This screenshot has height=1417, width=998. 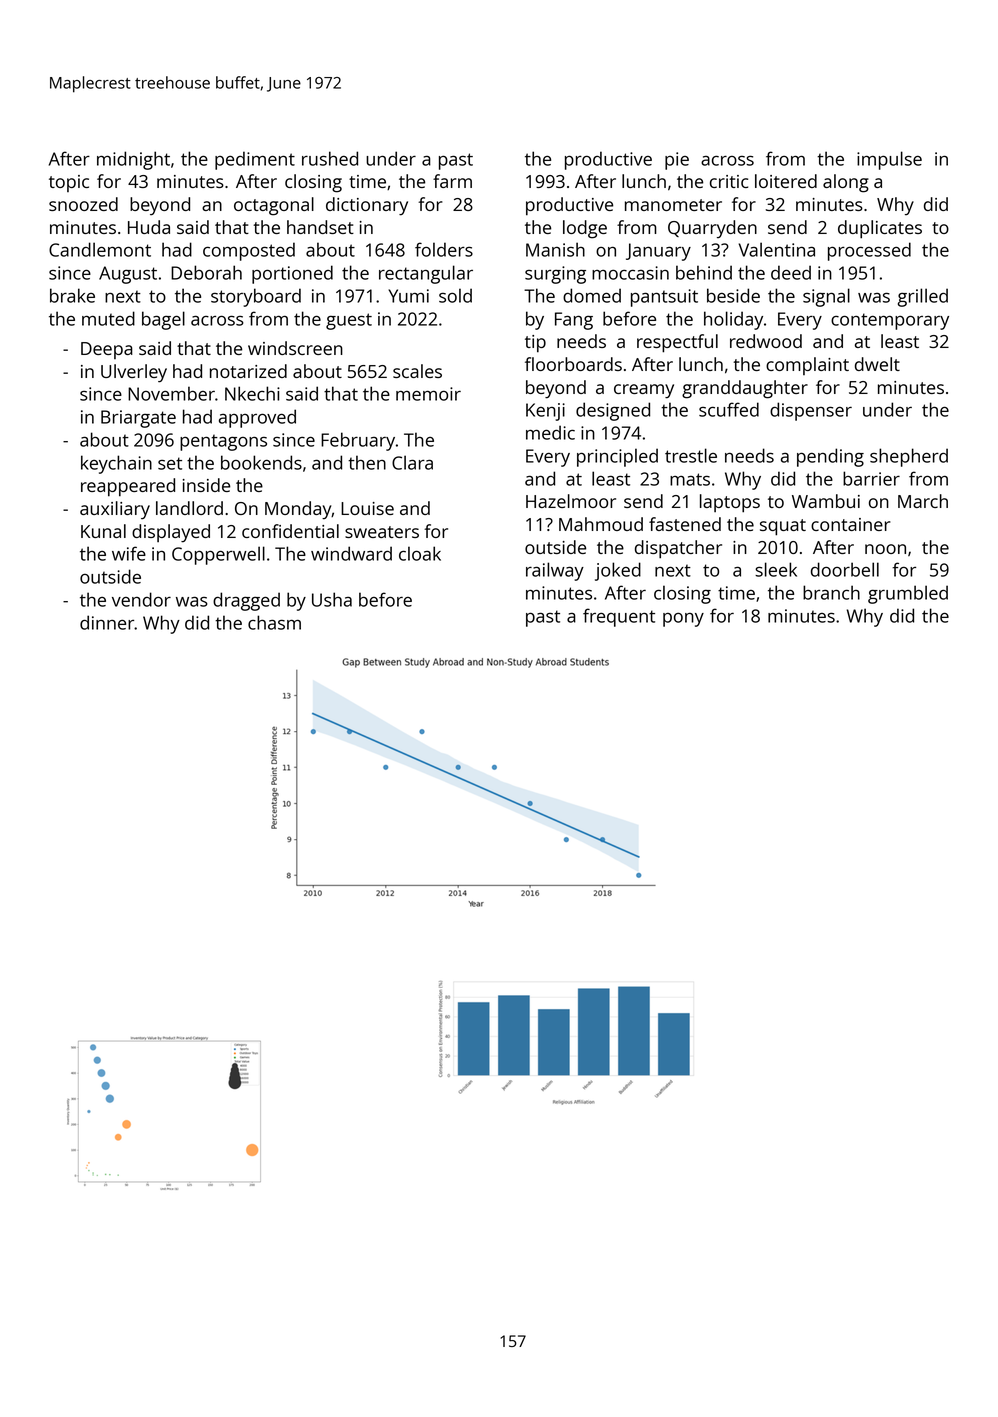 I want to click on dinner, so click(x=107, y=622).
